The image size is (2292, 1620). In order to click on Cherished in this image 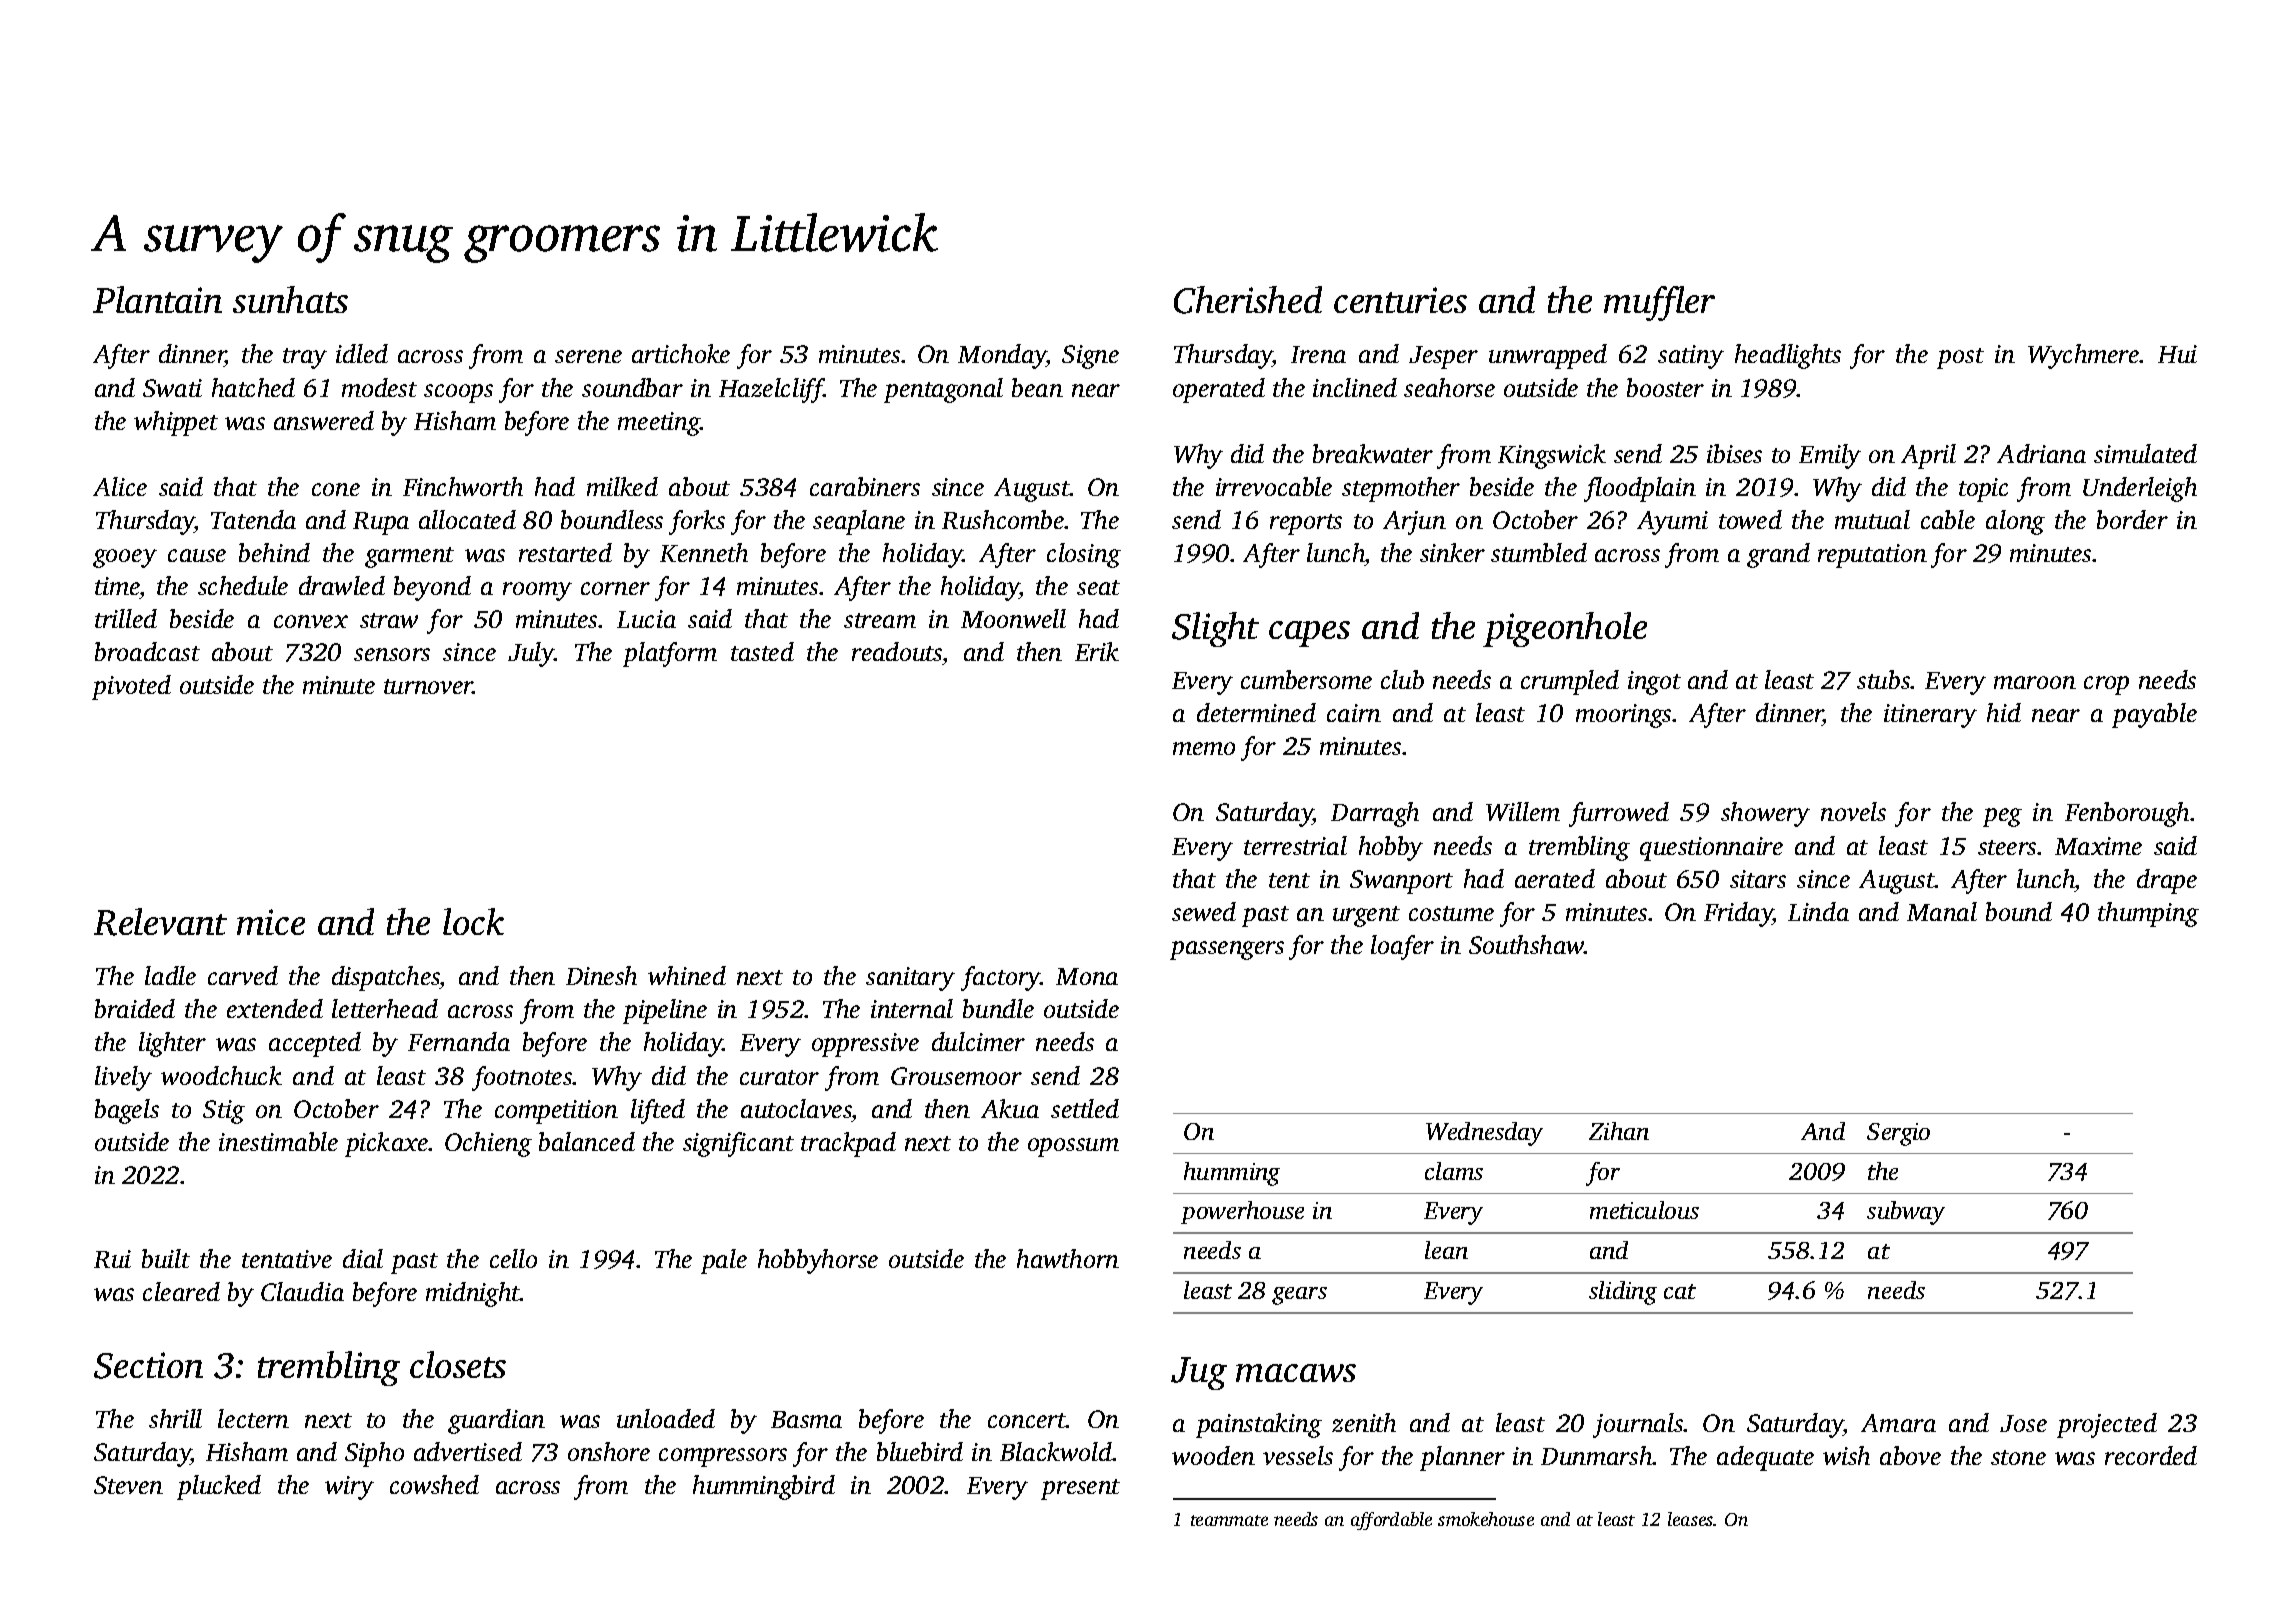, I will do `click(1248, 300)`.
